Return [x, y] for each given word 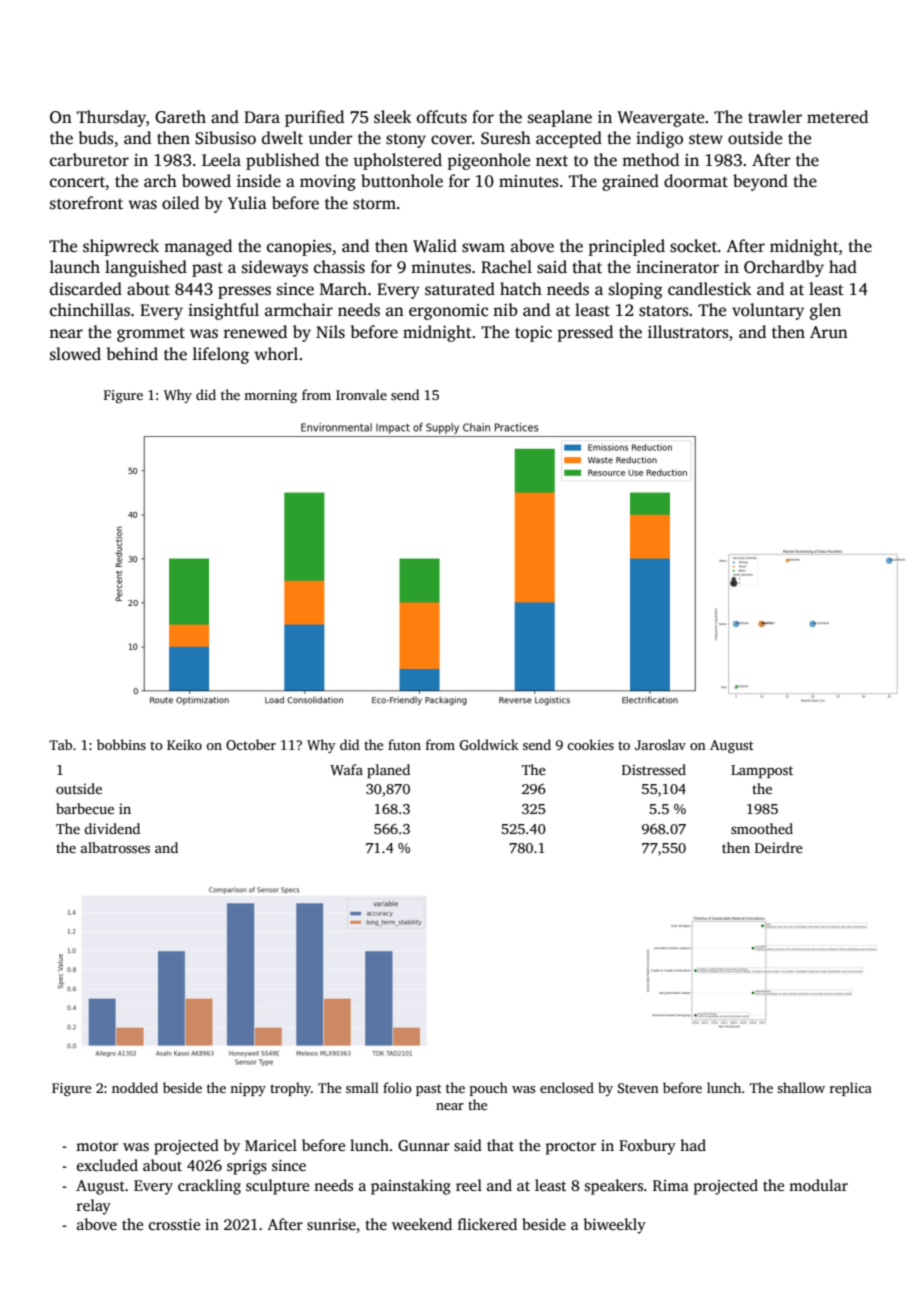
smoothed [762, 828]
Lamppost [762, 771]
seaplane [560, 118]
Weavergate [660, 119]
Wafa [346, 769]
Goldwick [489, 744]
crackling [209, 1187]
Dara [262, 117]
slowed [75, 354]
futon [404, 744]
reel [469, 1185]
